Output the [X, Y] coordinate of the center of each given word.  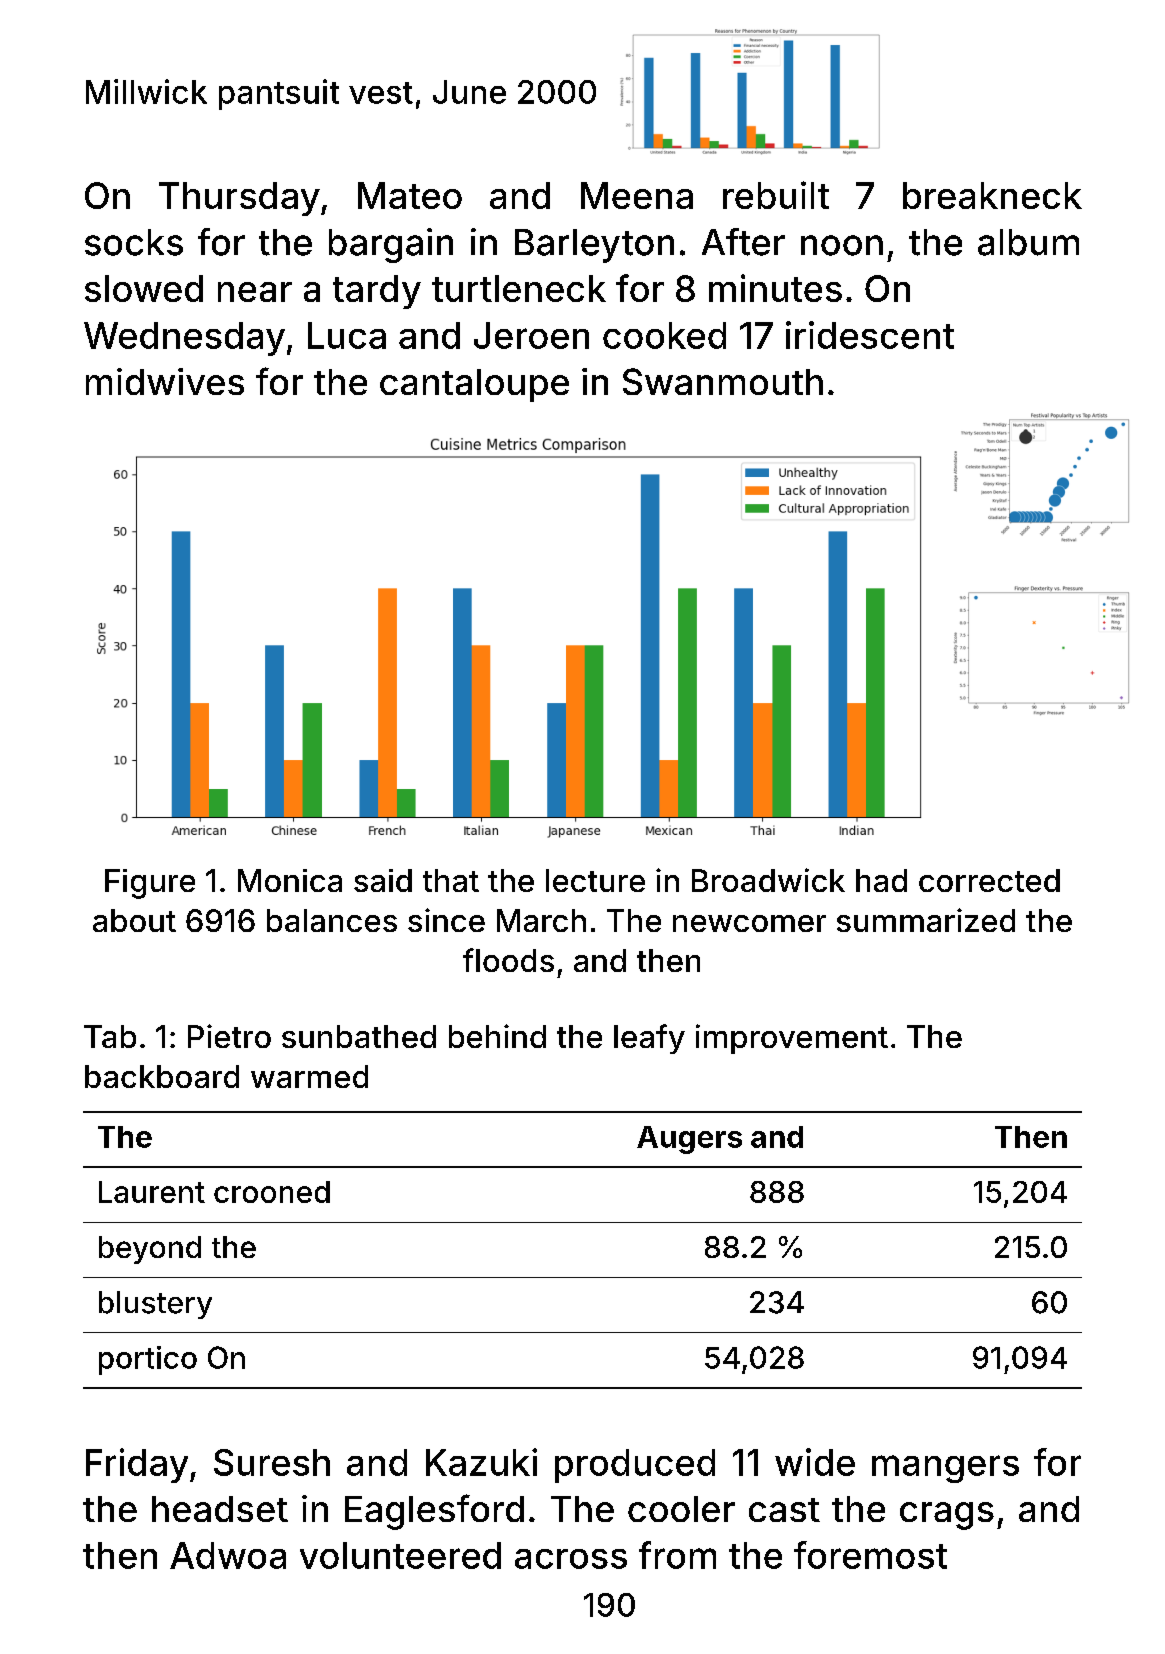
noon [842, 245]
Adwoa [228, 1555]
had [881, 880]
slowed [144, 288]
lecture [595, 880]
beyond [150, 1250]
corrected [989, 880]
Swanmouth [723, 381]
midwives [165, 381]
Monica [290, 880]
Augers [689, 1140]
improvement [792, 1039]
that [451, 880]
